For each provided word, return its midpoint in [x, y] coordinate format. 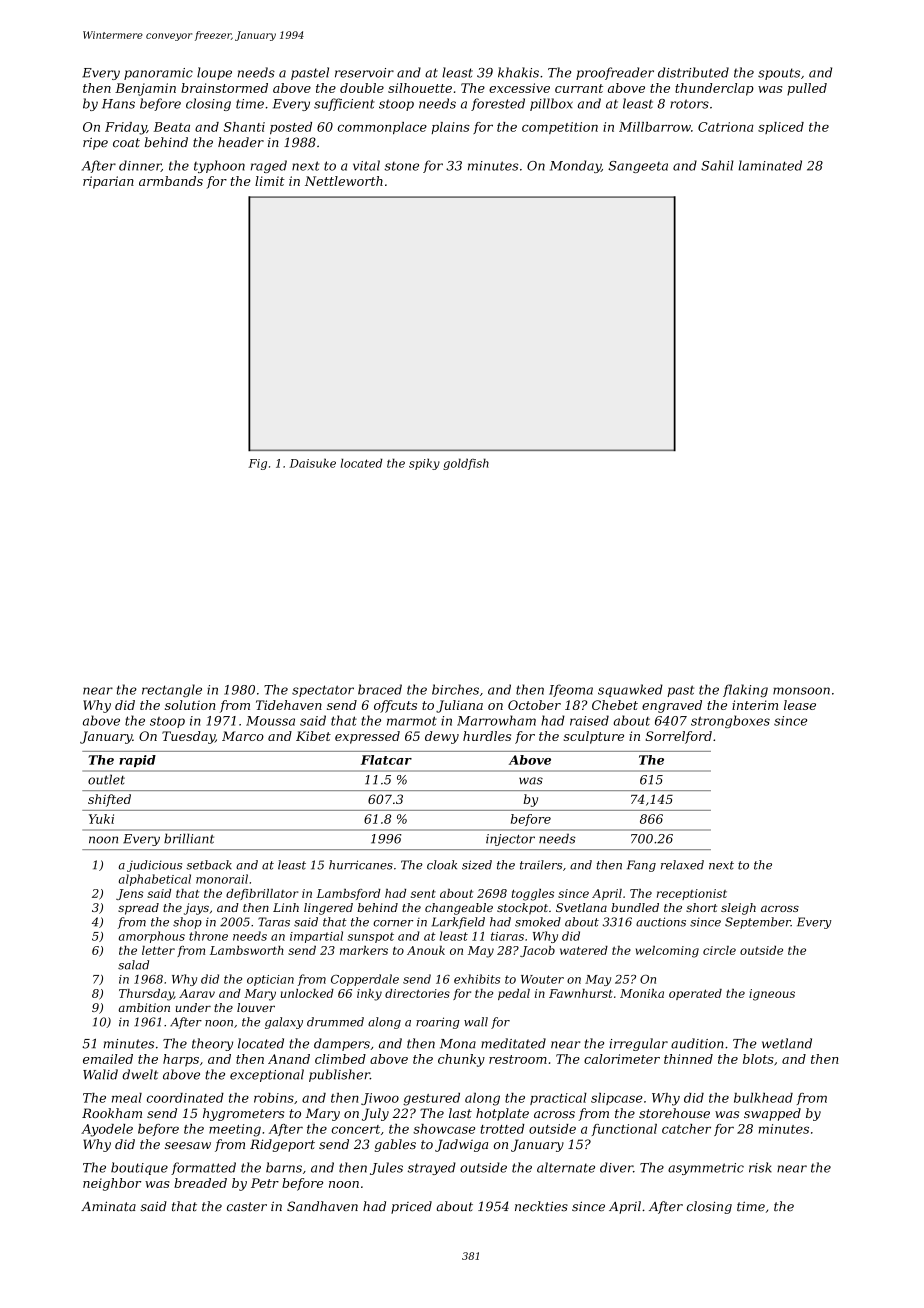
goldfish [466, 464]
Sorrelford [679, 737]
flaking [745, 690]
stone [402, 166]
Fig [258, 464]
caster [247, 1207]
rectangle [172, 690]
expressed [367, 737]
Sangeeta [638, 167]
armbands [171, 181]
